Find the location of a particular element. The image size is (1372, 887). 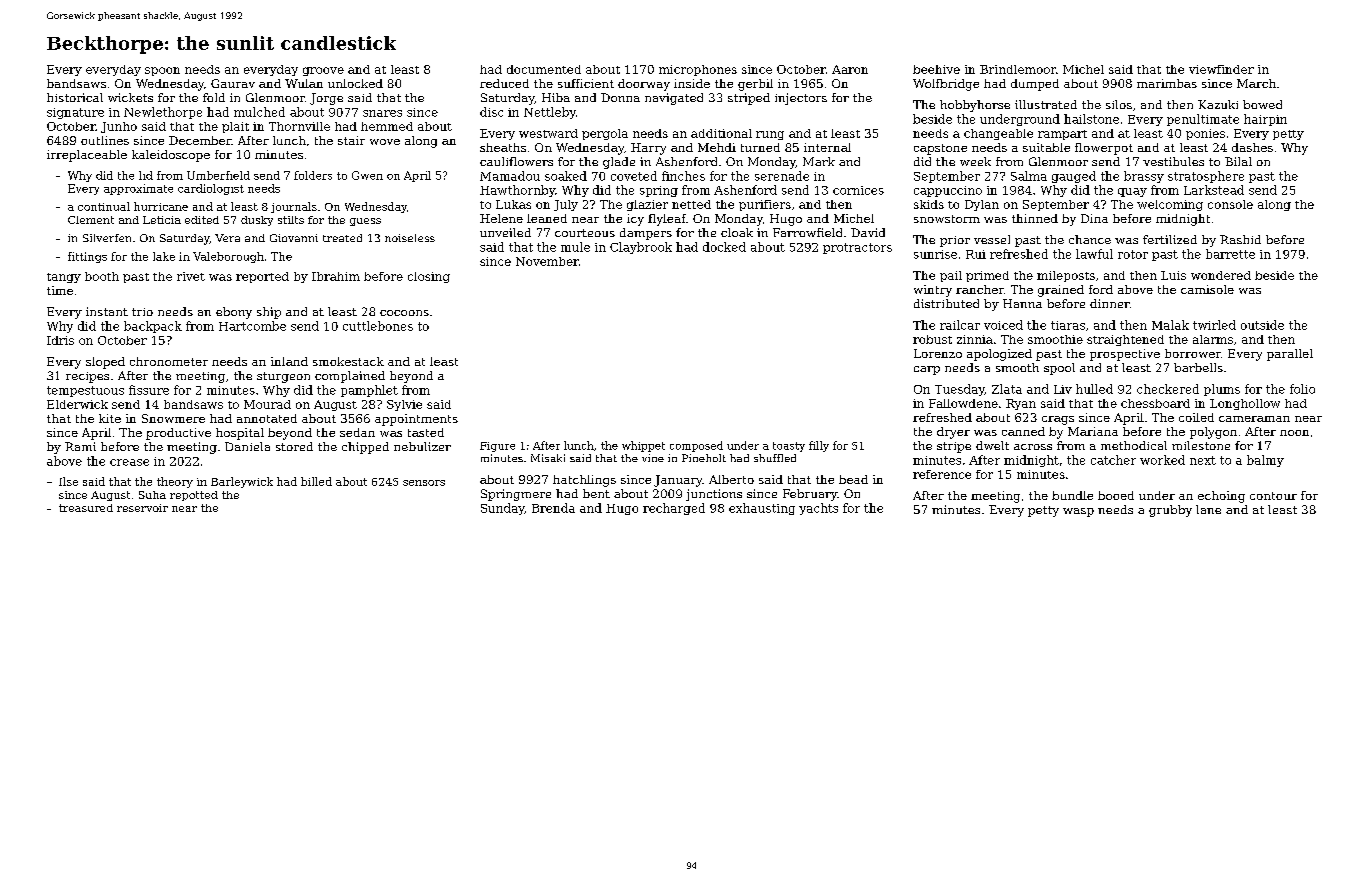

barbells is located at coordinates (1198, 367).
